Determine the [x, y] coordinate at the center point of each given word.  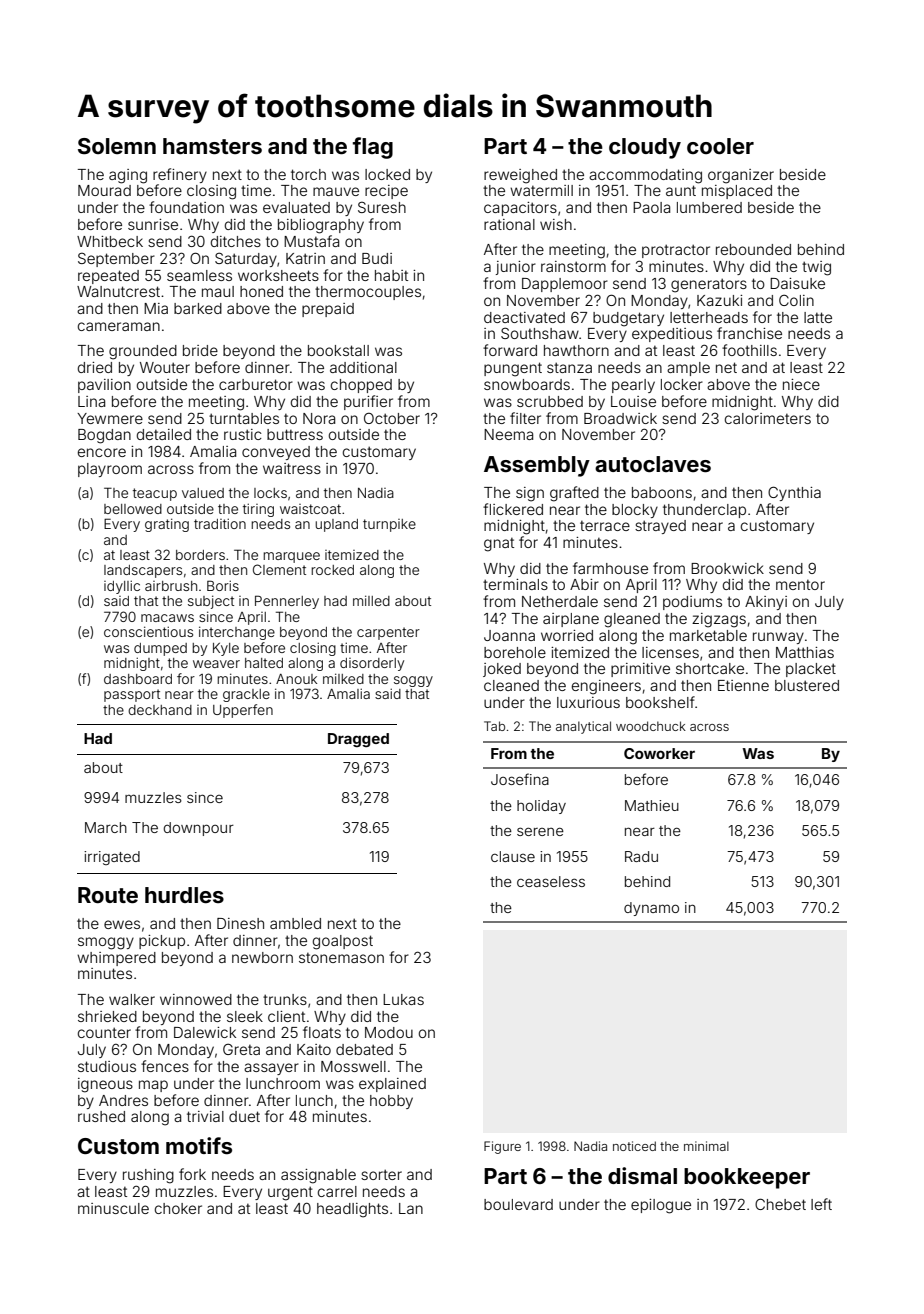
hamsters [212, 146]
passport [132, 695]
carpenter [388, 633]
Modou [389, 1032]
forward [510, 350]
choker [178, 1208]
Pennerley [287, 602]
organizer [741, 176]
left [821, 1204]
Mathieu [652, 805]
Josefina [520, 779]
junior [516, 268]
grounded [143, 352]
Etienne [743, 685]
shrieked [107, 1016]
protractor [676, 251]
